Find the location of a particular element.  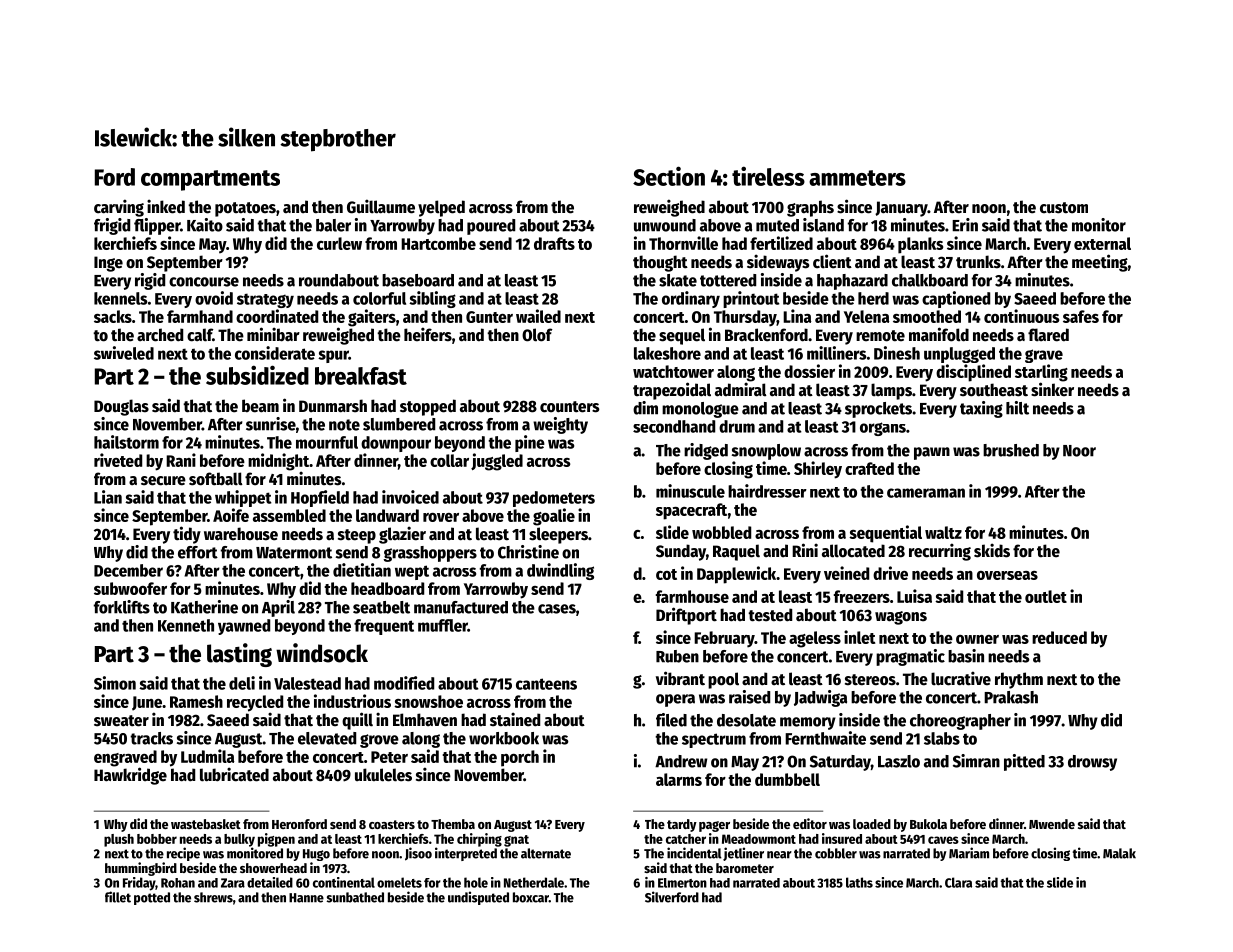

June is located at coordinates (147, 703).
